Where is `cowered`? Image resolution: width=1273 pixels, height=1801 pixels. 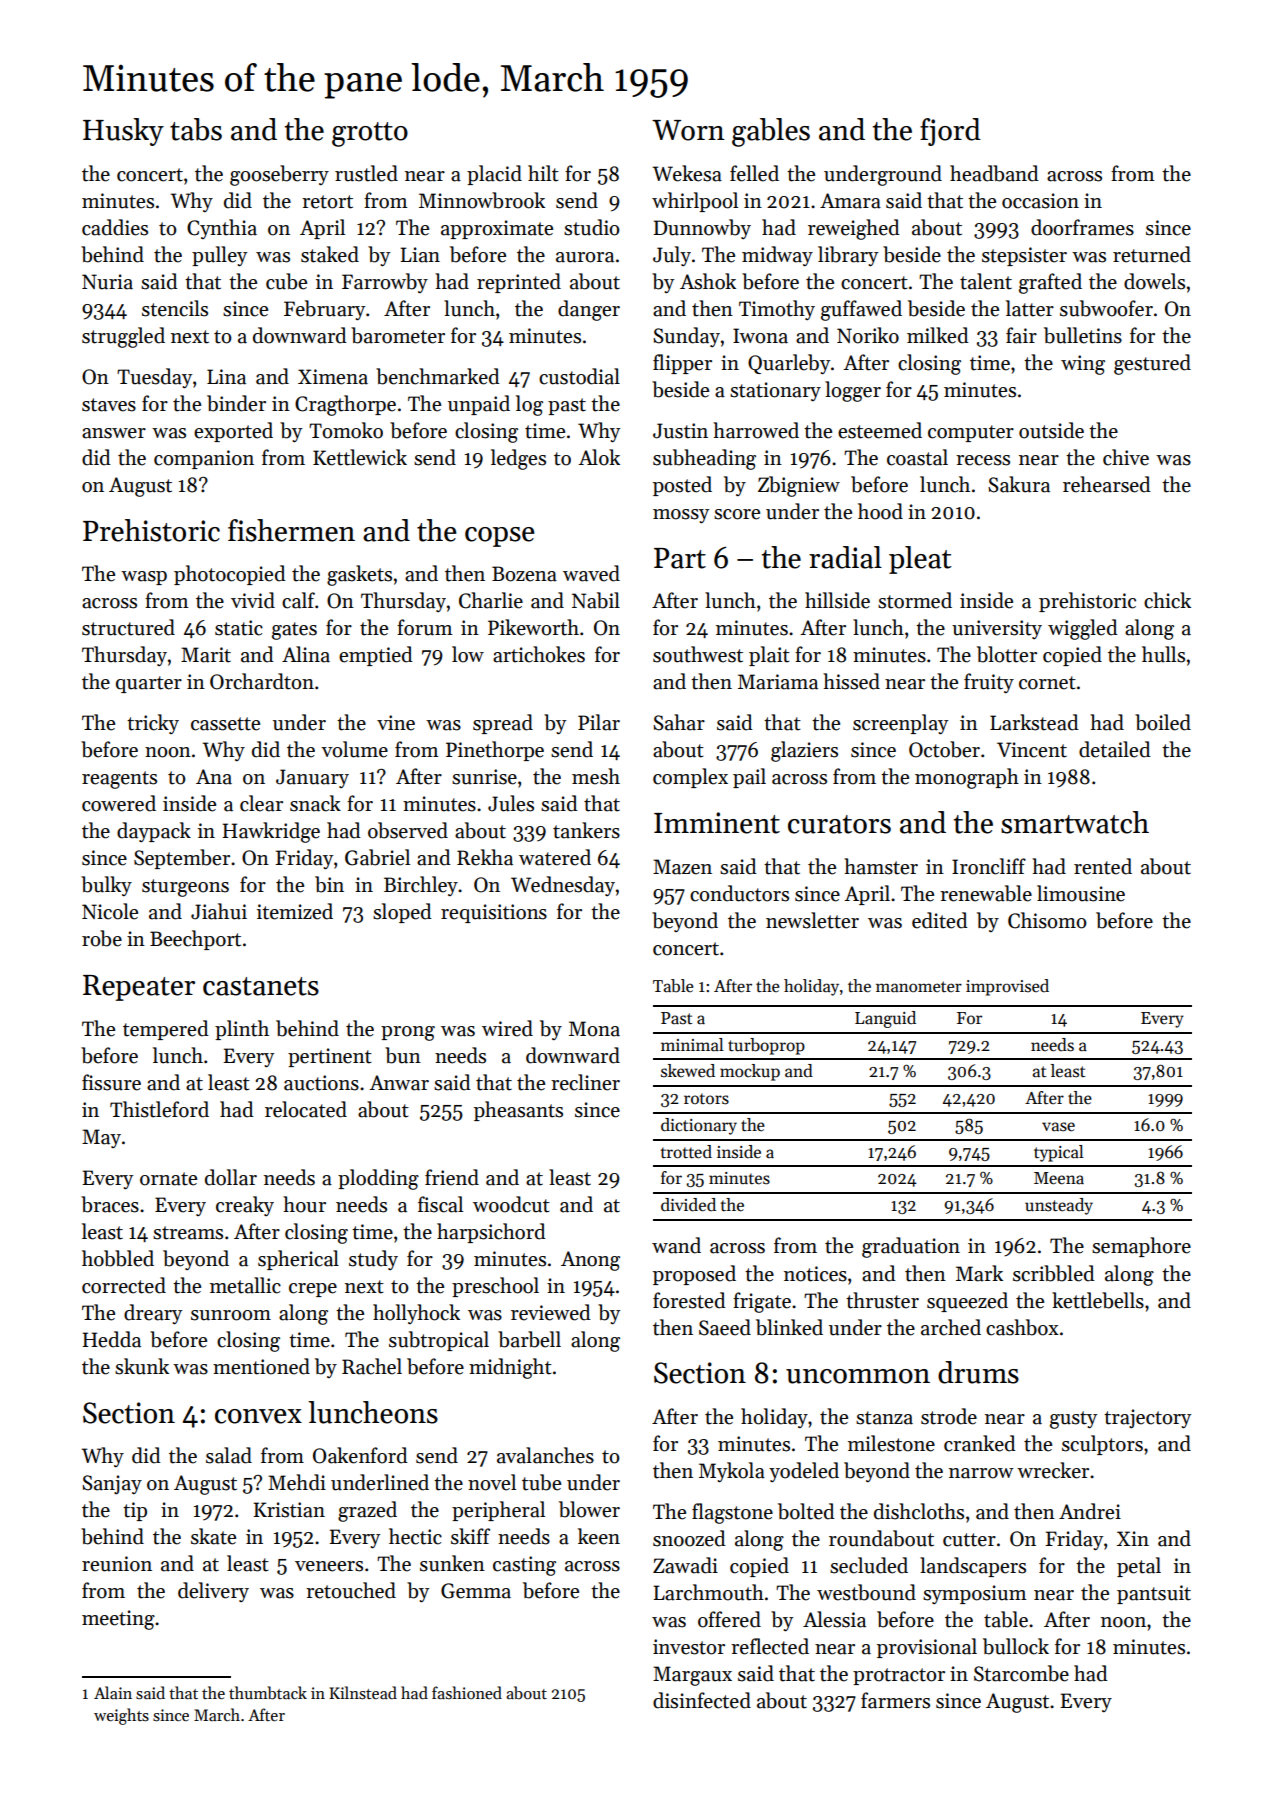
cowered is located at coordinates (119, 803).
